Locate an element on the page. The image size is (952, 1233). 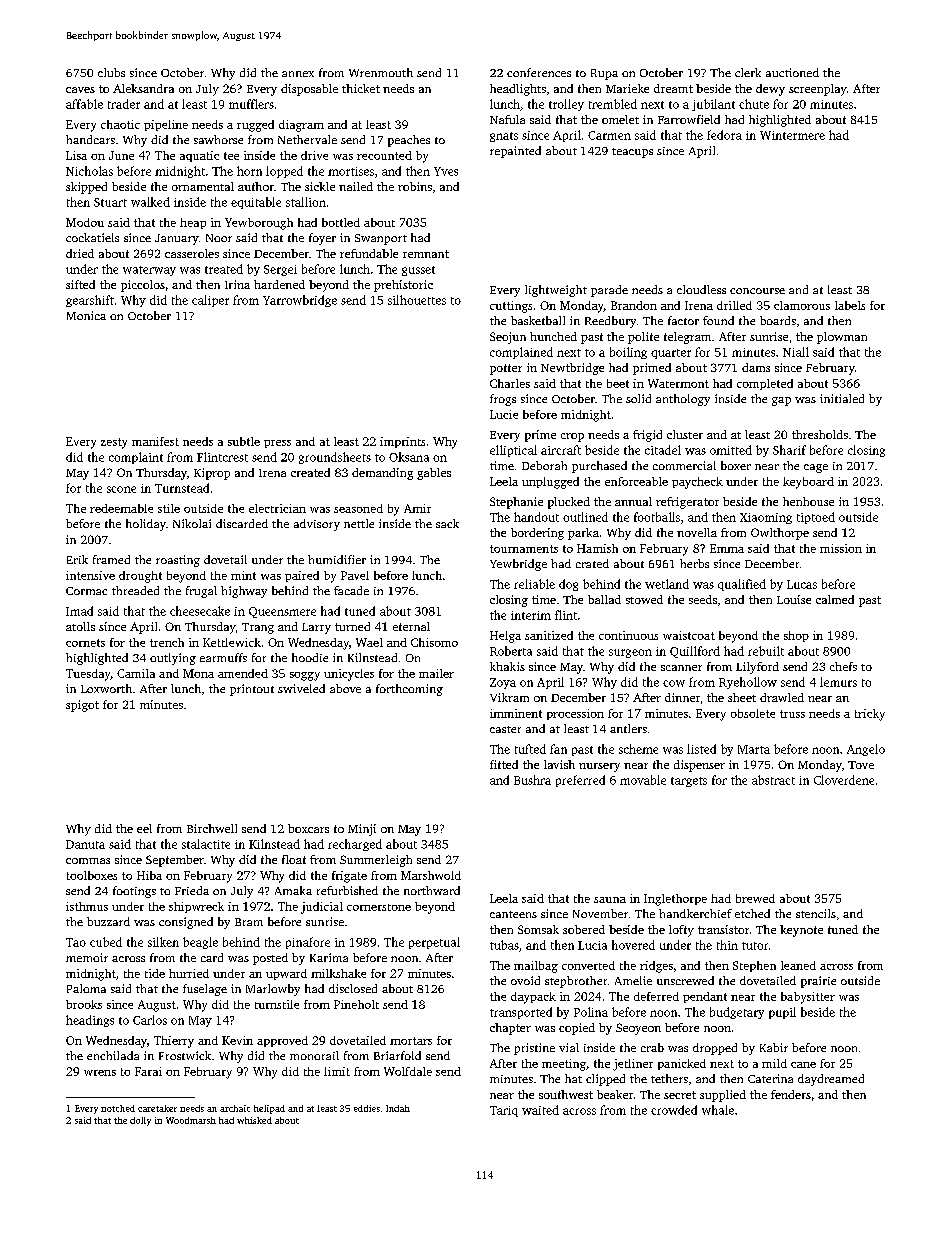
auctioned is located at coordinates (792, 72).
